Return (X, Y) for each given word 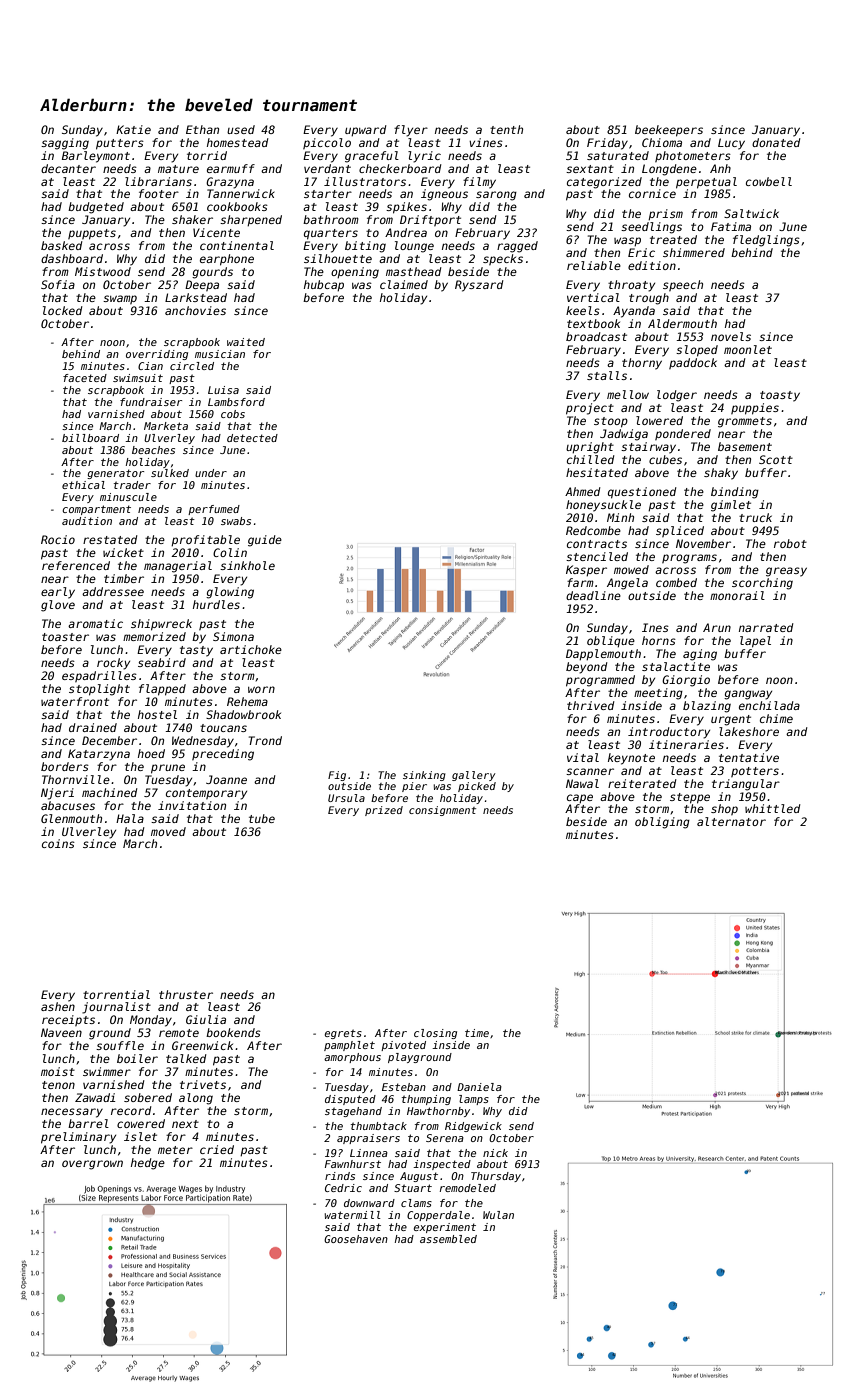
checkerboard (400, 168)
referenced (76, 565)
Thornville (76, 779)
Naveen (61, 1032)
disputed (350, 1100)
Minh (620, 517)
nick (495, 1153)
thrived (591, 705)
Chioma (662, 142)
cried (217, 1149)
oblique (611, 642)
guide (265, 541)
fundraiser (151, 402)
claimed (404, 284)
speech (683, 285)
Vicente (216, 232)
